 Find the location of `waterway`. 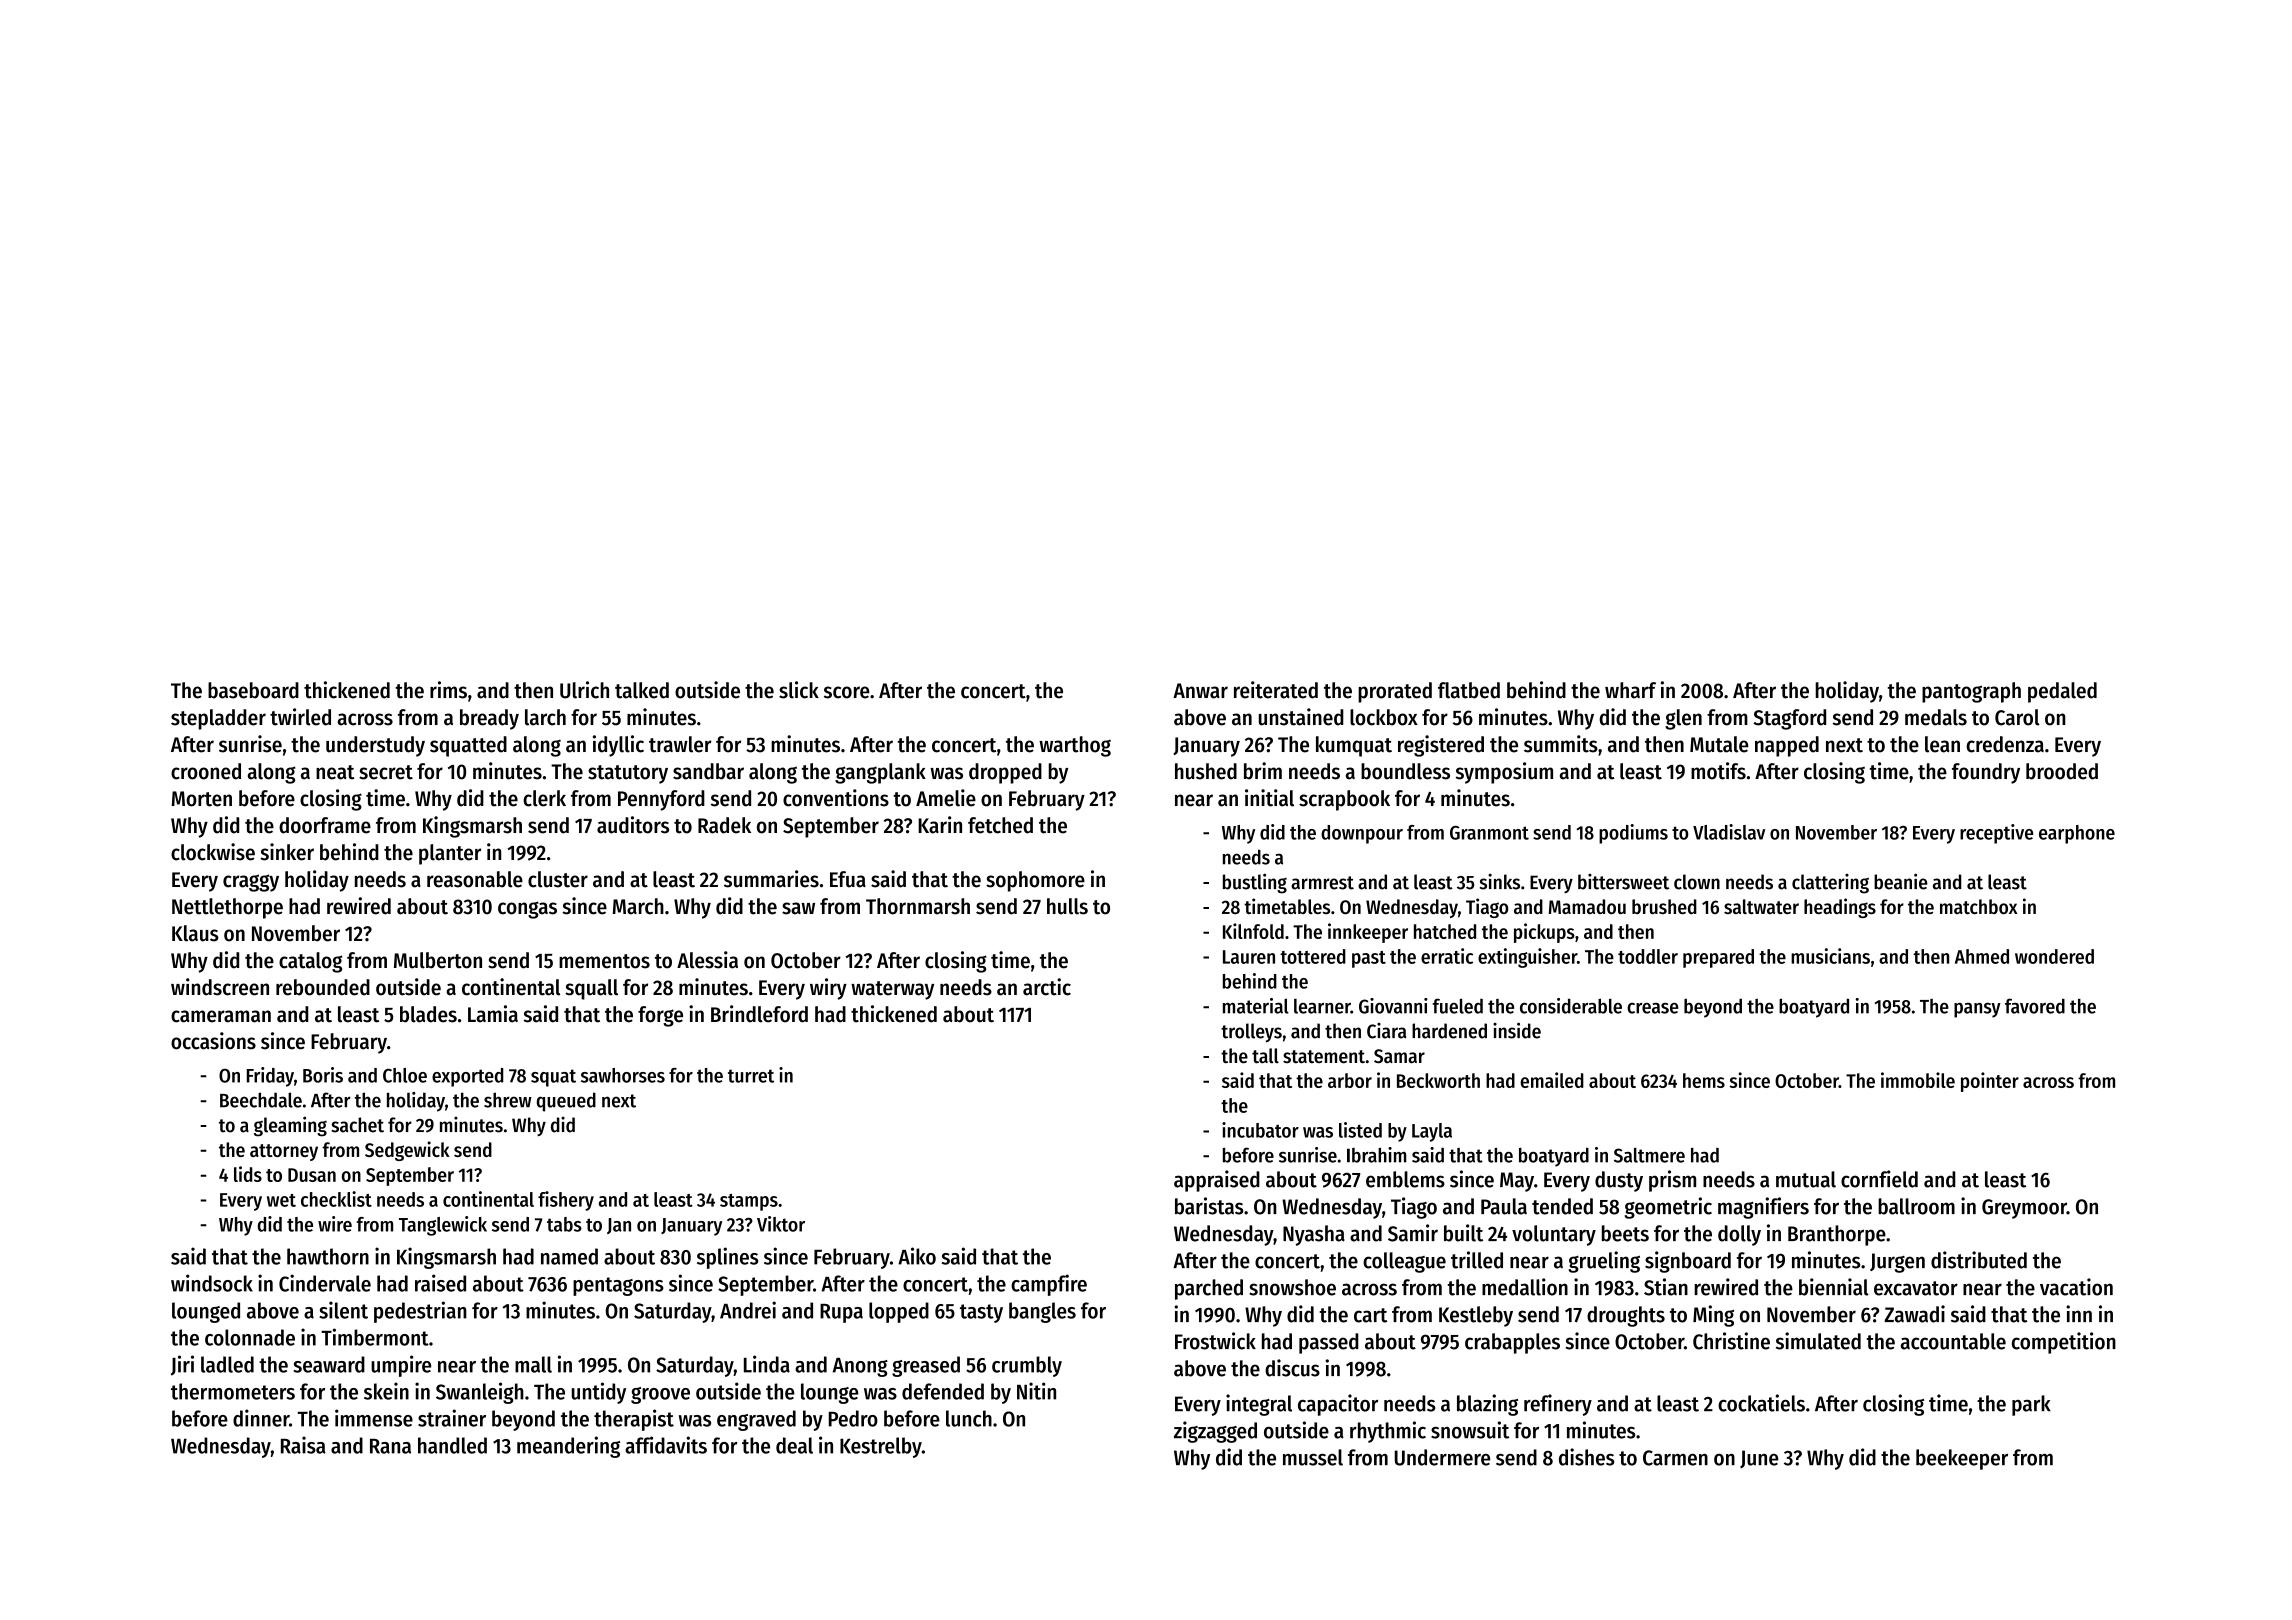

waterway is located at coordinates (892, 990).
